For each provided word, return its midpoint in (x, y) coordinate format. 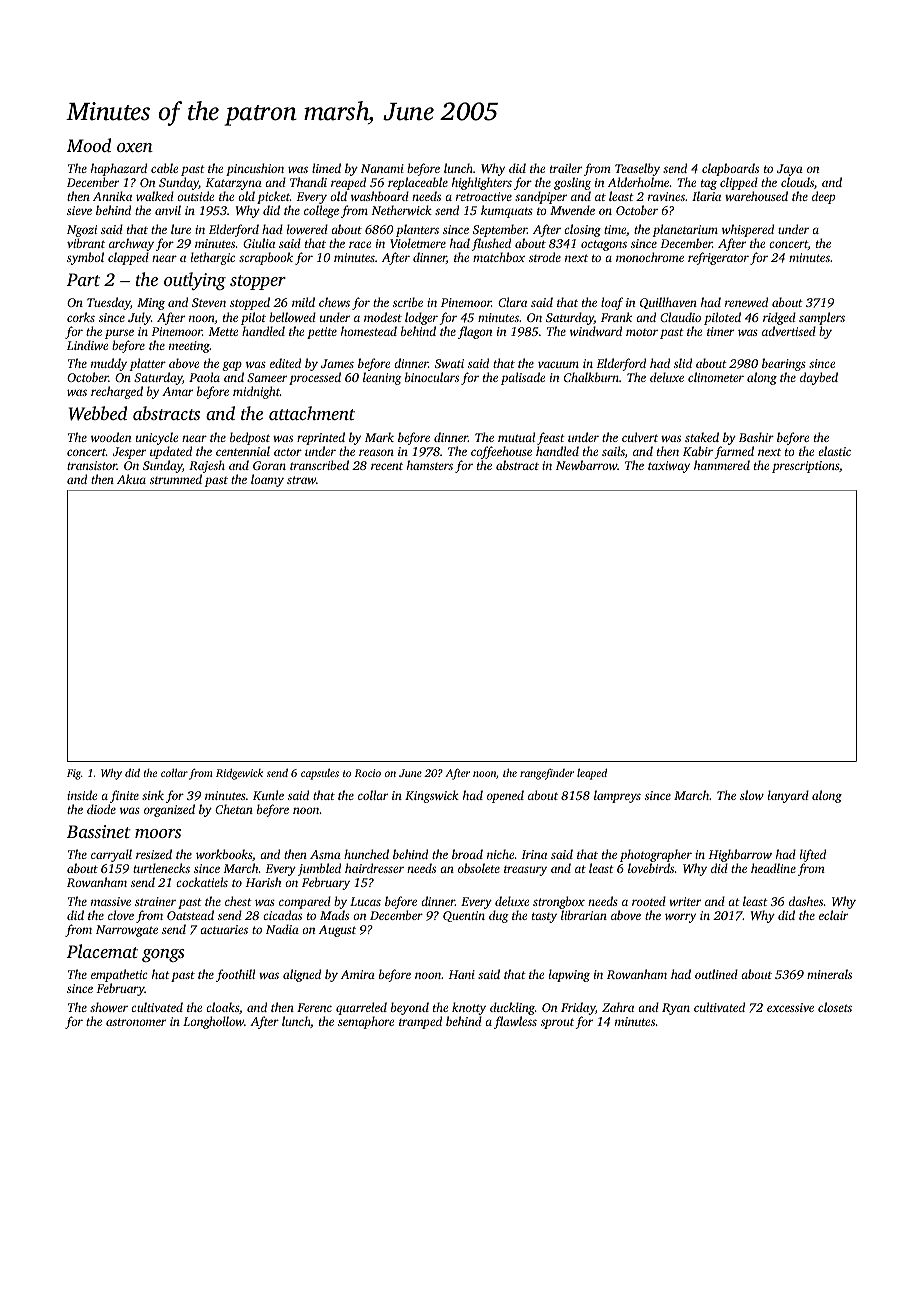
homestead (369, 331)
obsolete (479, 868)
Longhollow (213, 1022)
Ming (151, 304)
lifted (813, 855)
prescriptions (805, 467)
